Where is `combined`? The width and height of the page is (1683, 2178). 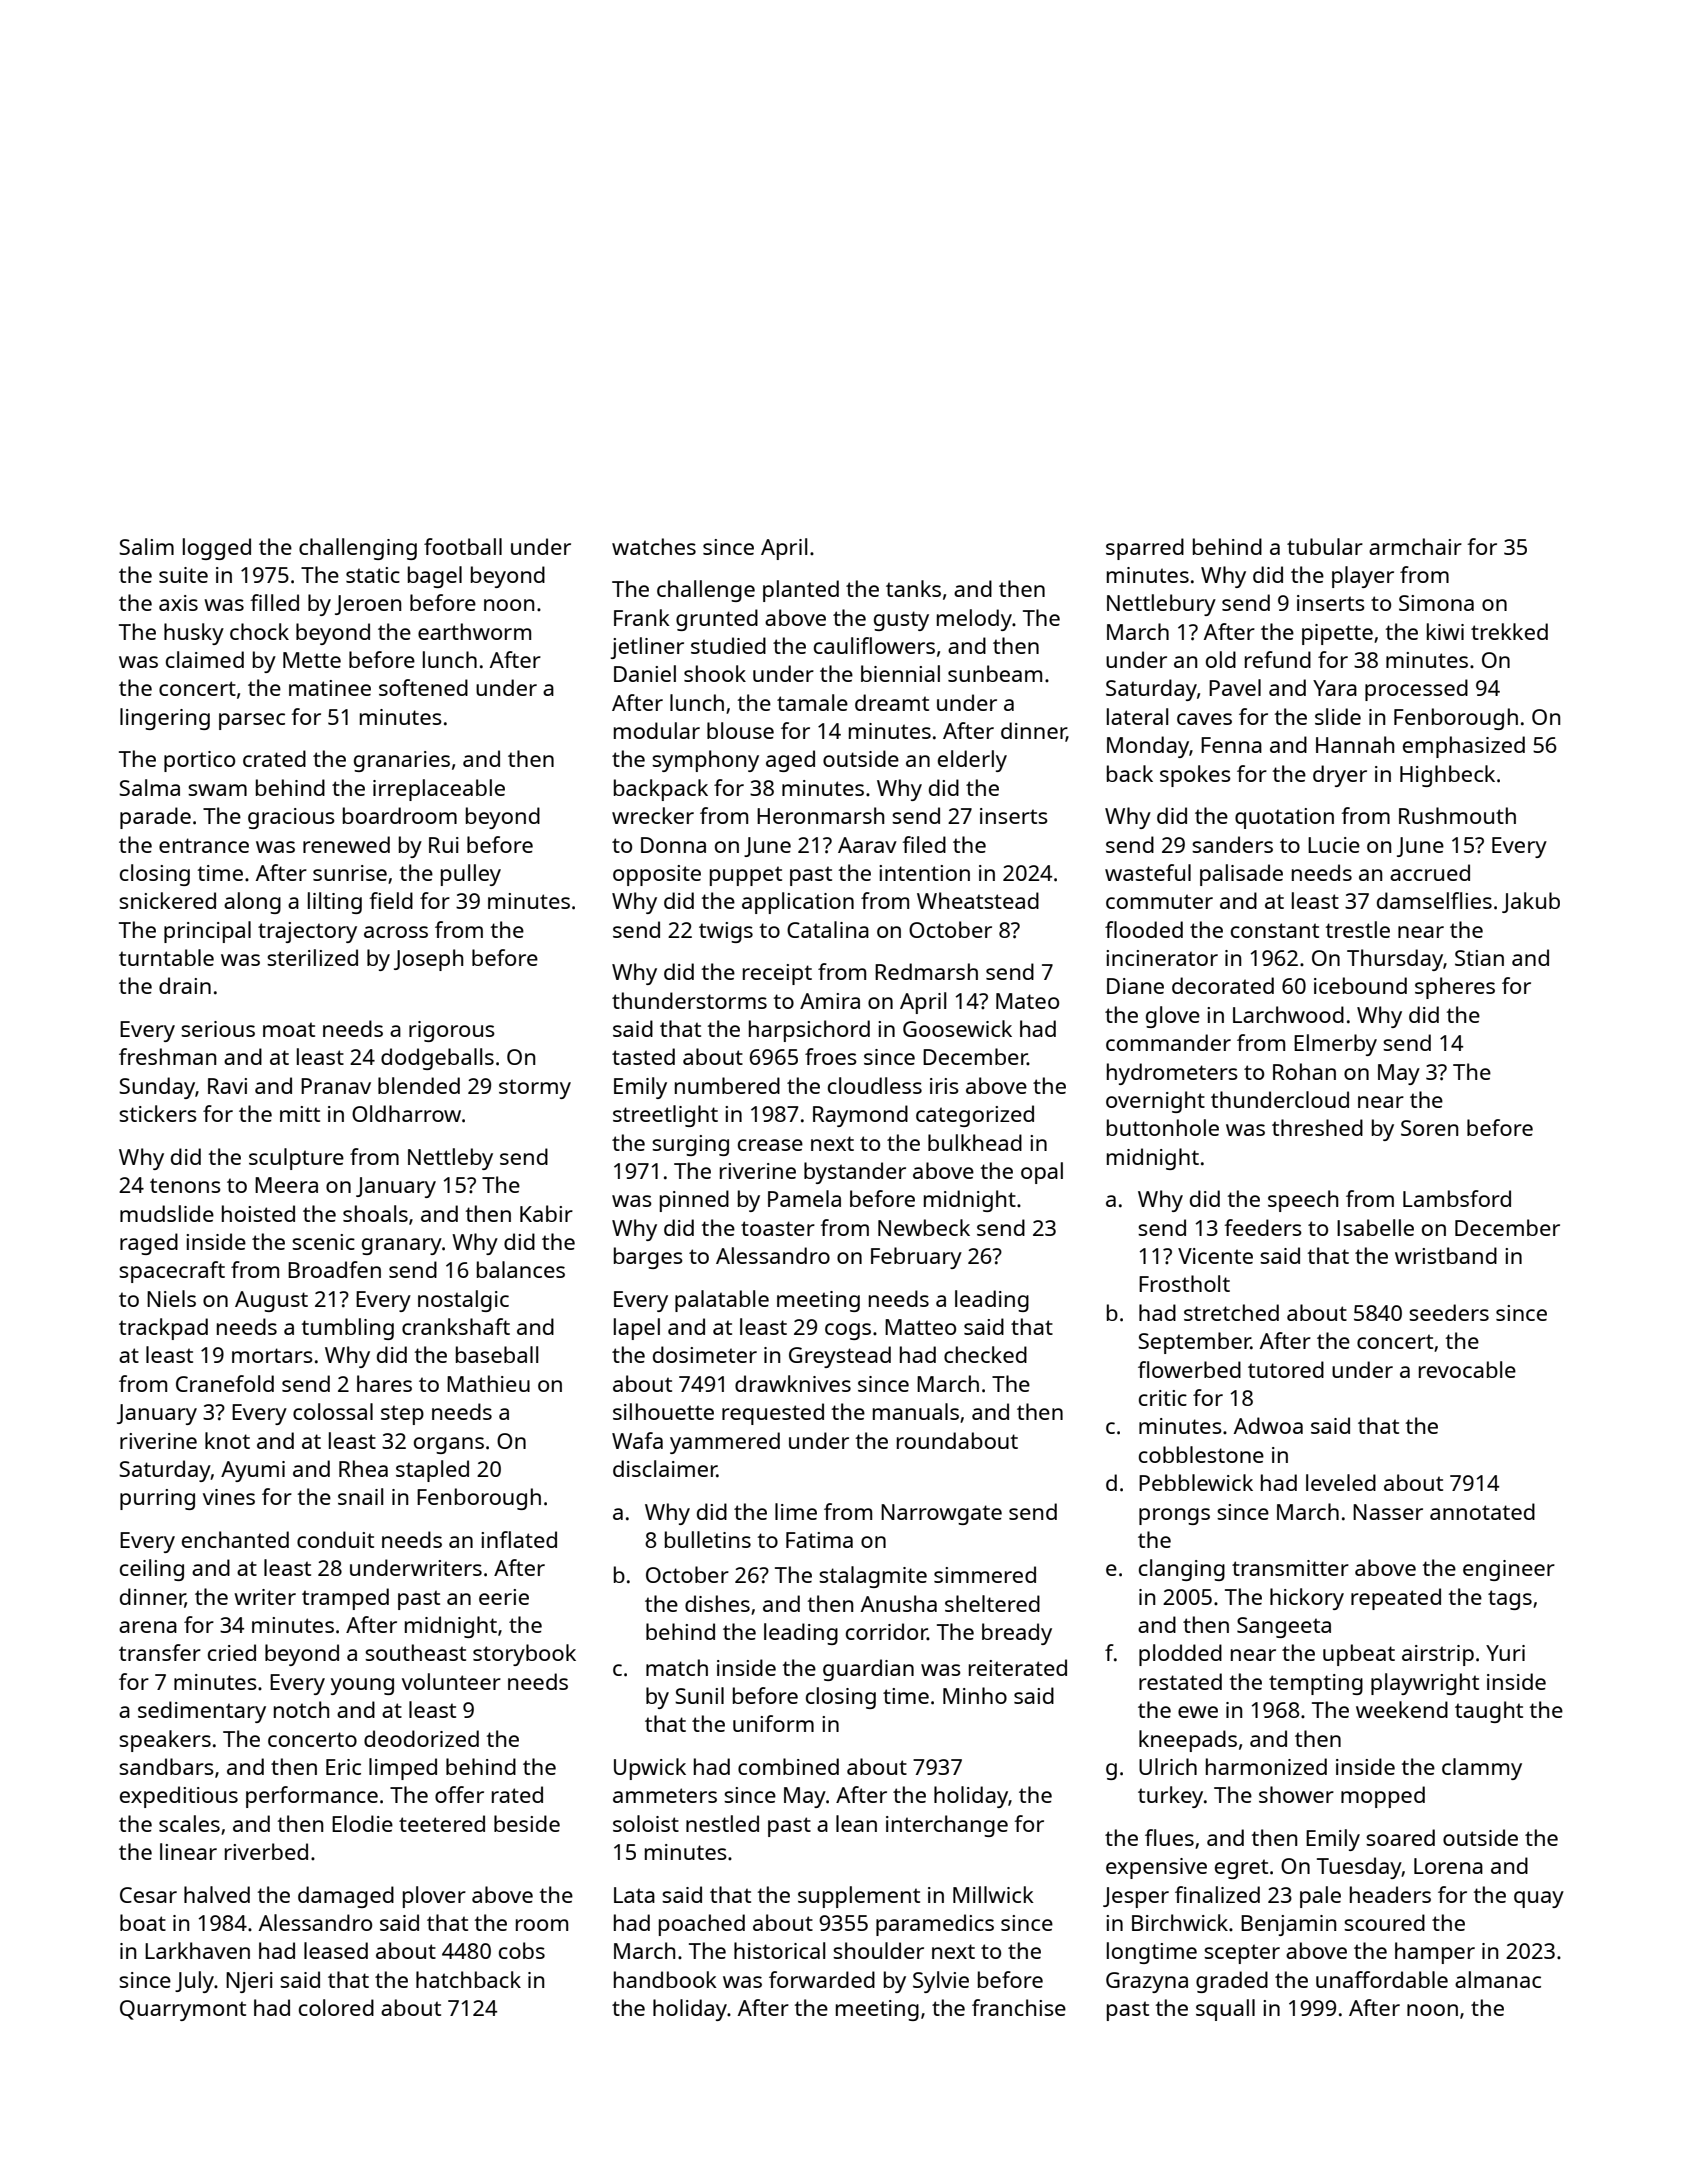
combined is located at coordinates (788, 1766).
